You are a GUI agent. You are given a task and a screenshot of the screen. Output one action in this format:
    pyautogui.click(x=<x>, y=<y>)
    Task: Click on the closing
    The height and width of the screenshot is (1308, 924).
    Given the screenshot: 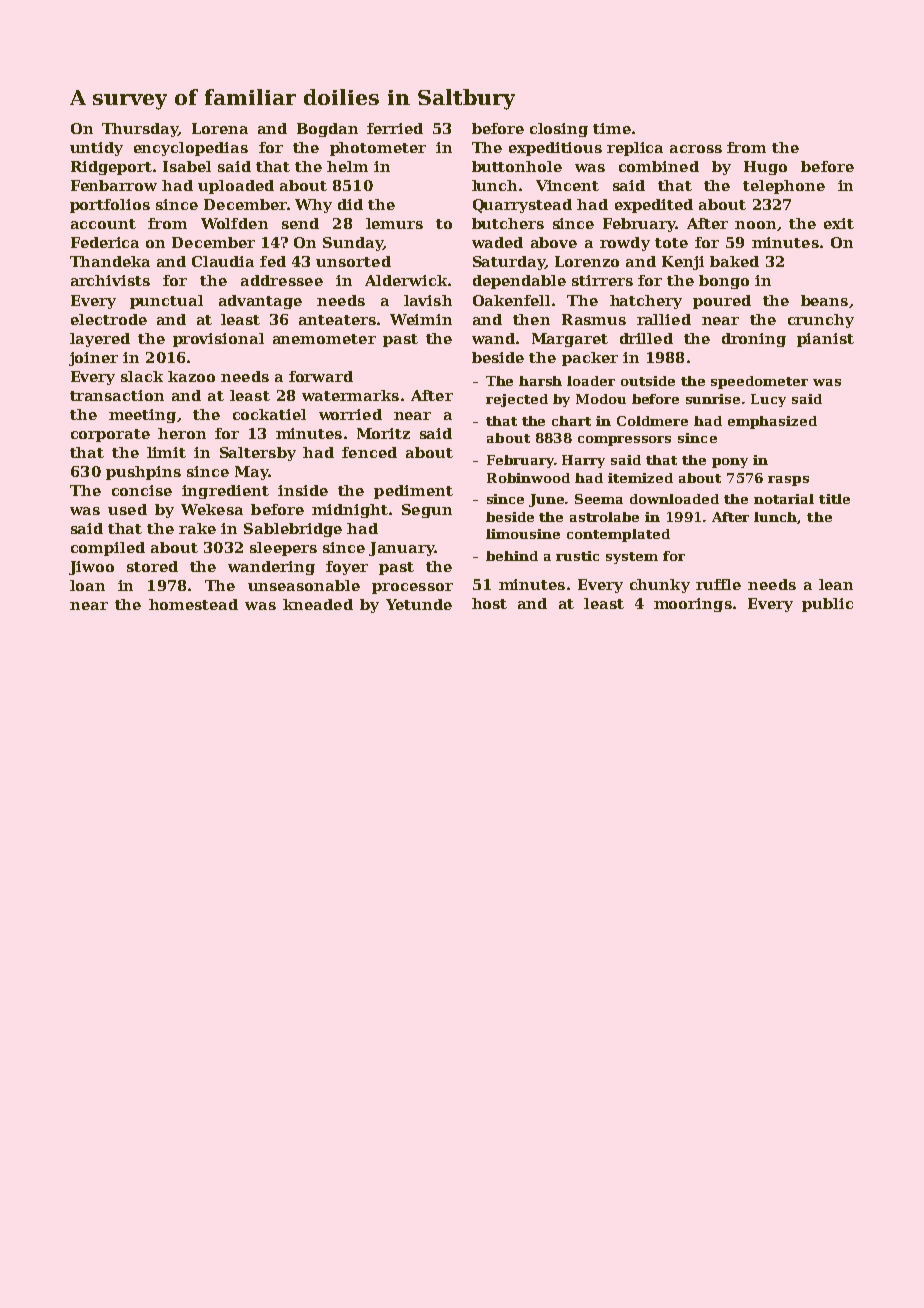 What is the action you would take?
    pyautogui.click(x=559, y=130)
